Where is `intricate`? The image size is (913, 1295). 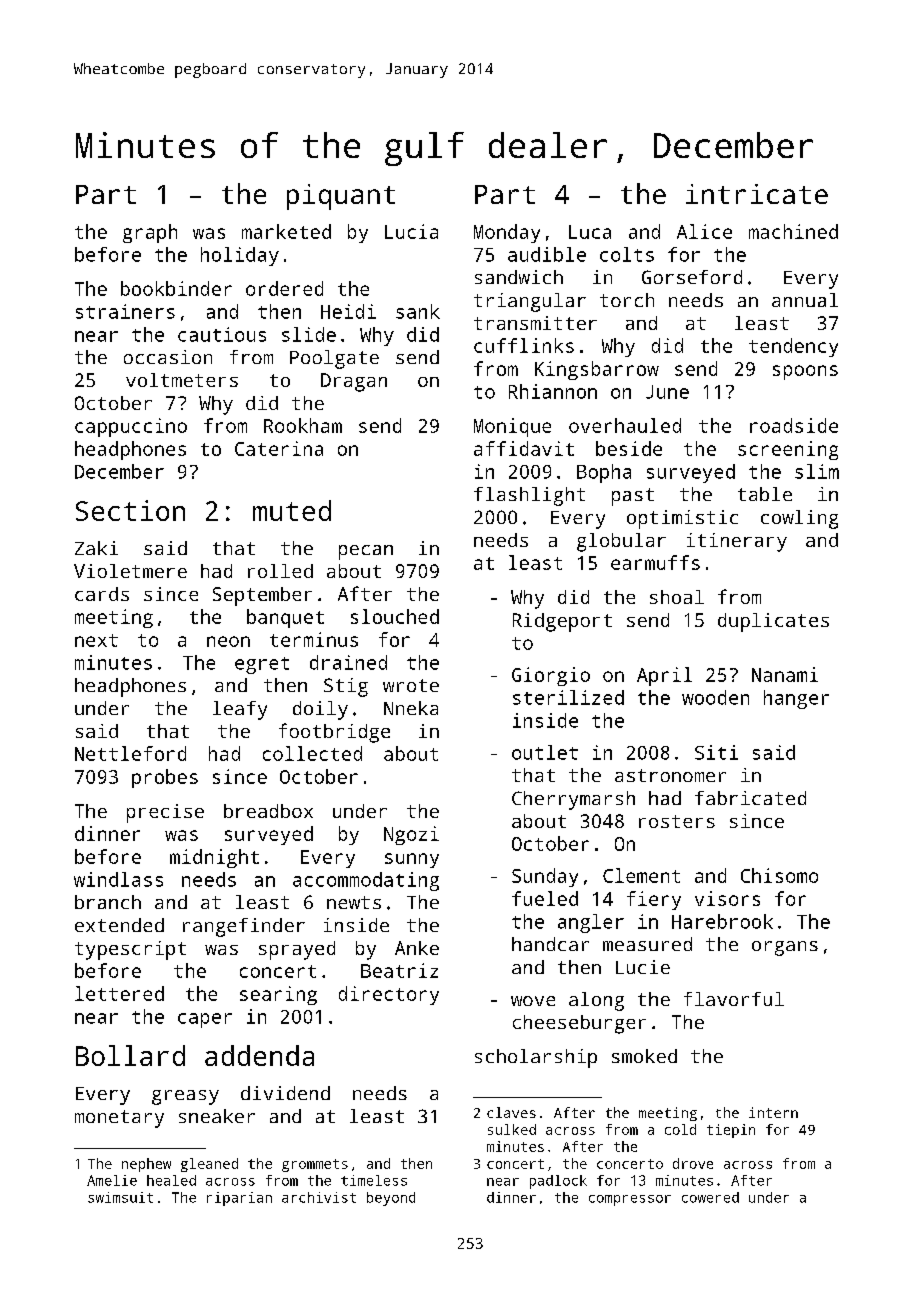
intricate is located at coordinates (757, 194).
